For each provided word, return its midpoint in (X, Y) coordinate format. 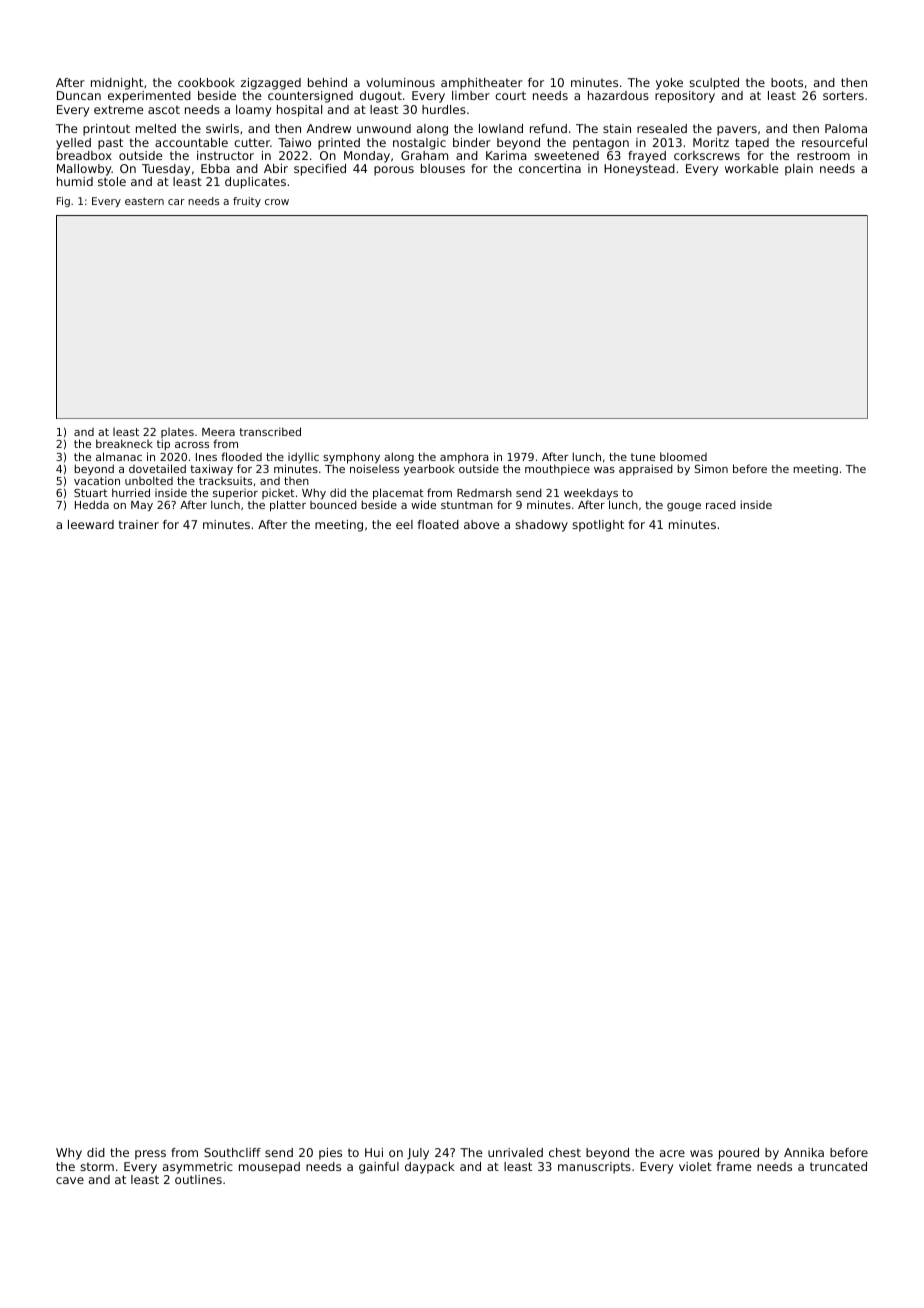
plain (799, 170)
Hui (374, 1152)
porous (394, 171)
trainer (139, 524)
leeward (91, 524)
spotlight (598, 526)
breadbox (84, 155)
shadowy (541, 526)
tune (643, 457)
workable (751, 168)
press (150, 1155)
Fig (63, 202)
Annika (804, 1152)
